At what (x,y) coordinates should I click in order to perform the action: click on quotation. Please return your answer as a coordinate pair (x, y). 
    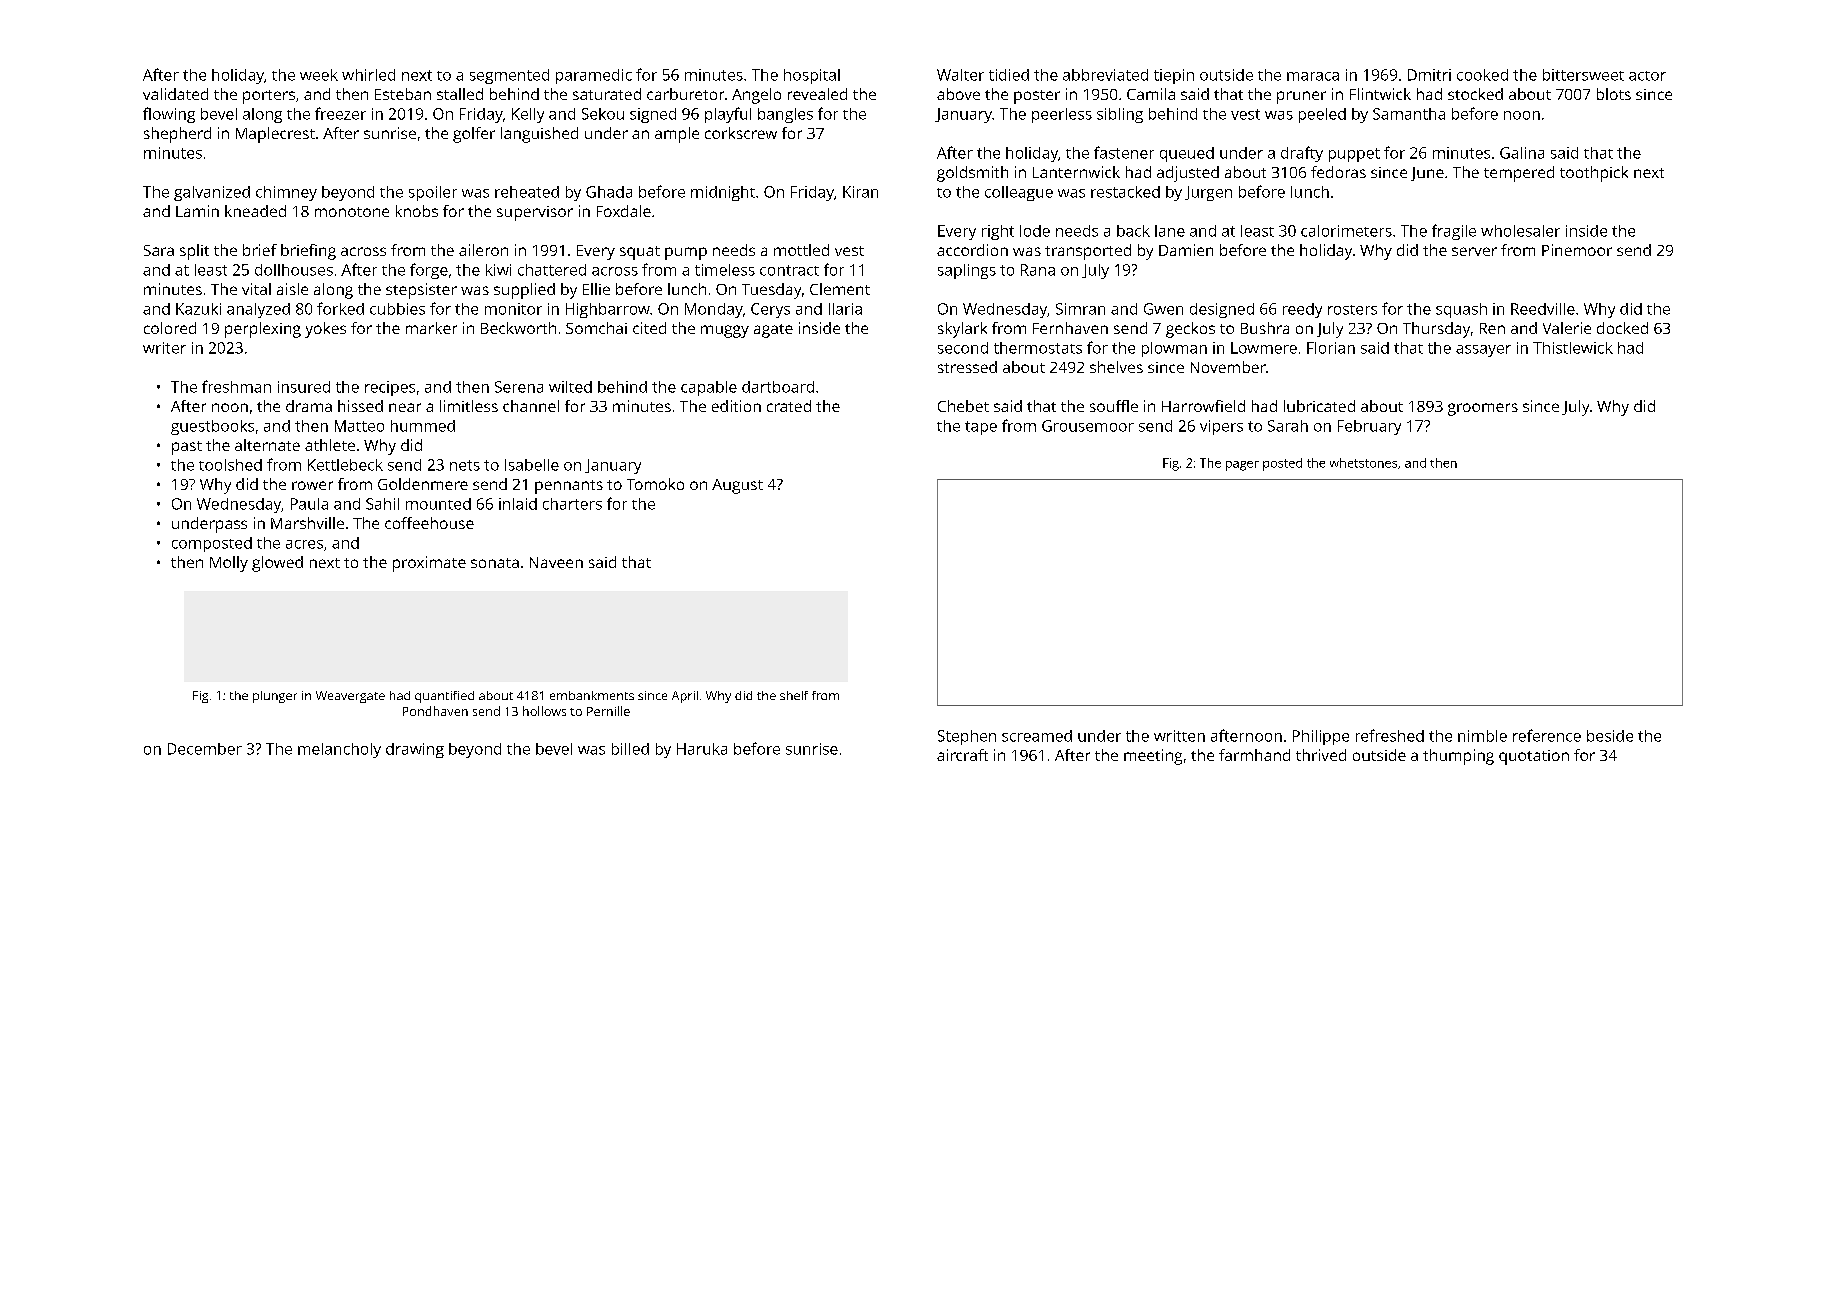
    Looking at the image, I should click on (1534, 757).
